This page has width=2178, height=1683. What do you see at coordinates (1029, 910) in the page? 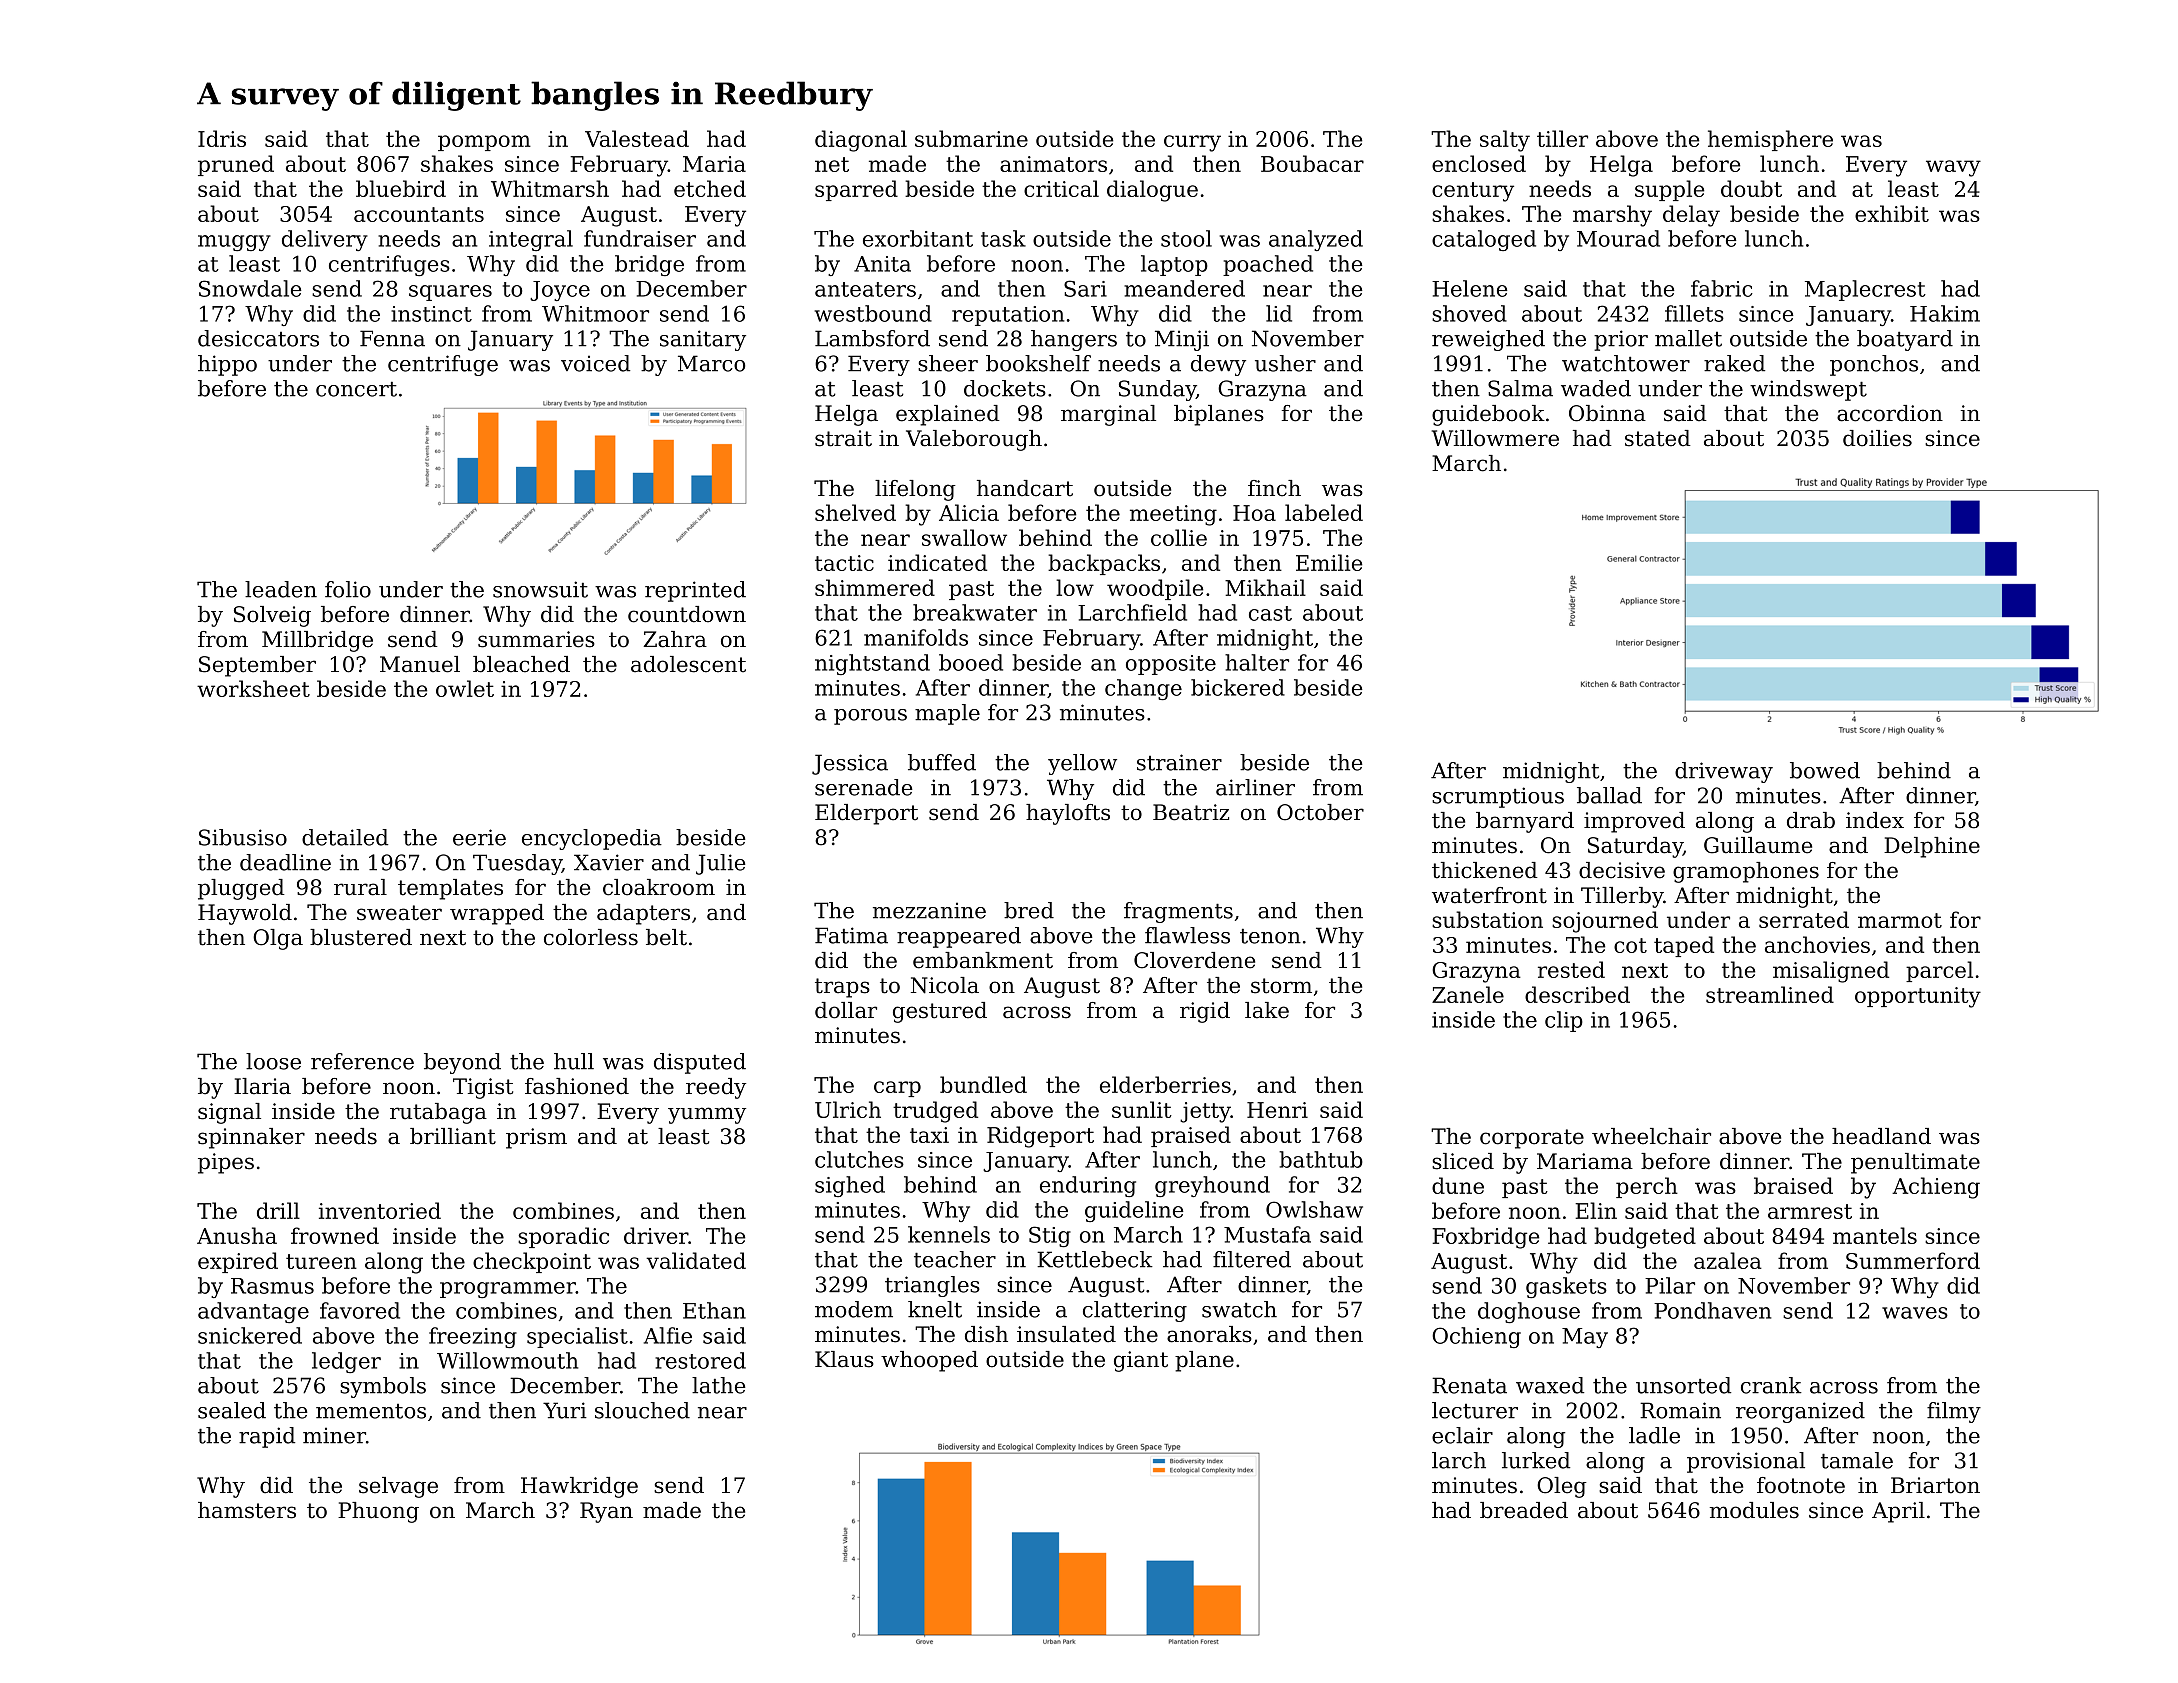
I see `bred` at bounding box center [1029, 910].
